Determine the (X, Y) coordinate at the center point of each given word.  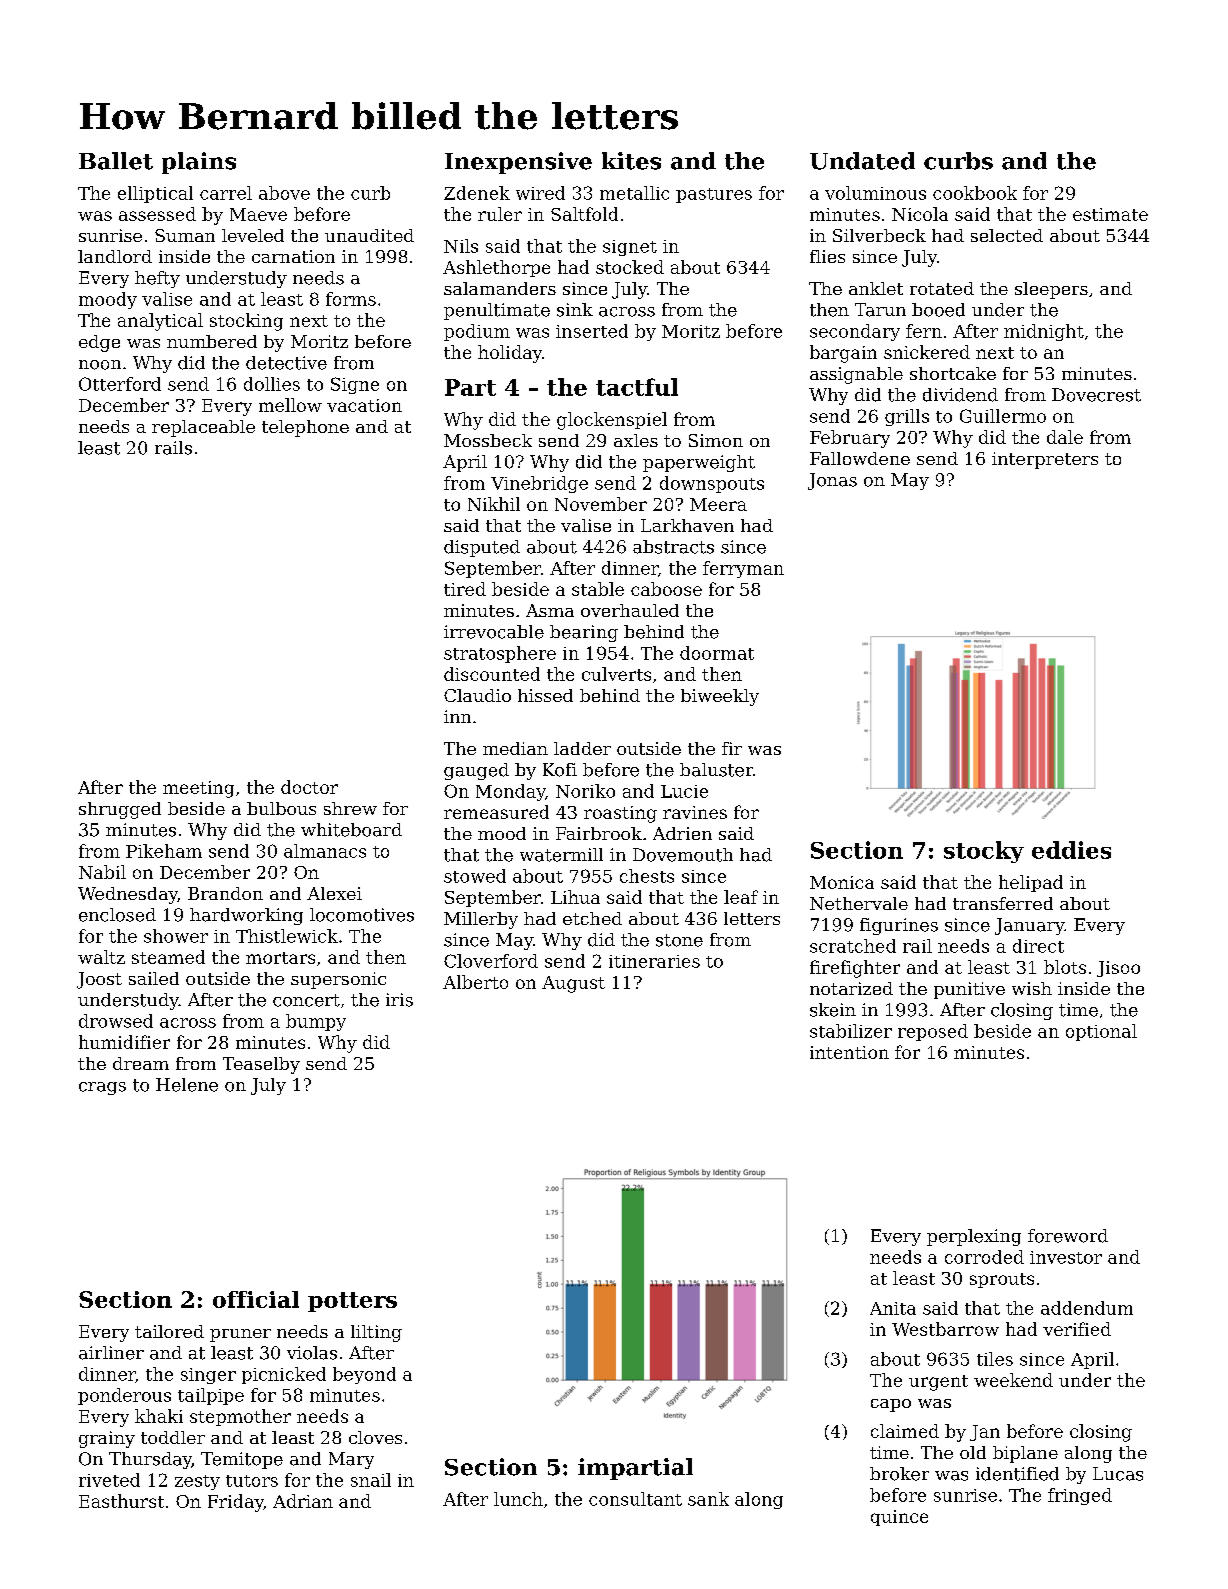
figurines (899, 926)
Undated (862, 161)
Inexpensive (518, 163)
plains (199, 163)
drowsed (116, 1021)
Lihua (575, 897)
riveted (109, 1480)
